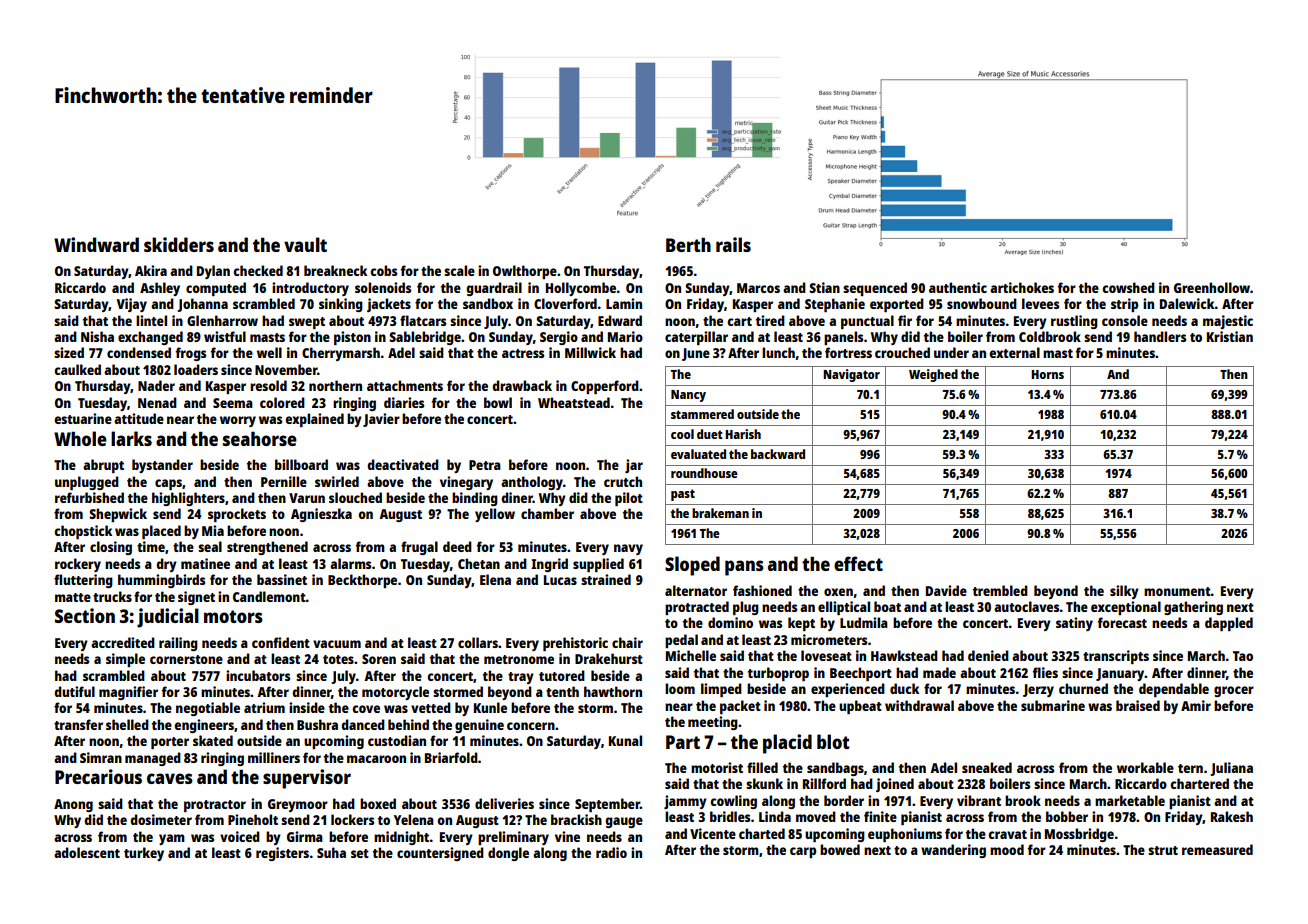 The height and width of the document is (924, 1308). What do you see at coordinates (611, 852) in the document?
I see `radio` at bounding box center [611, 852].
